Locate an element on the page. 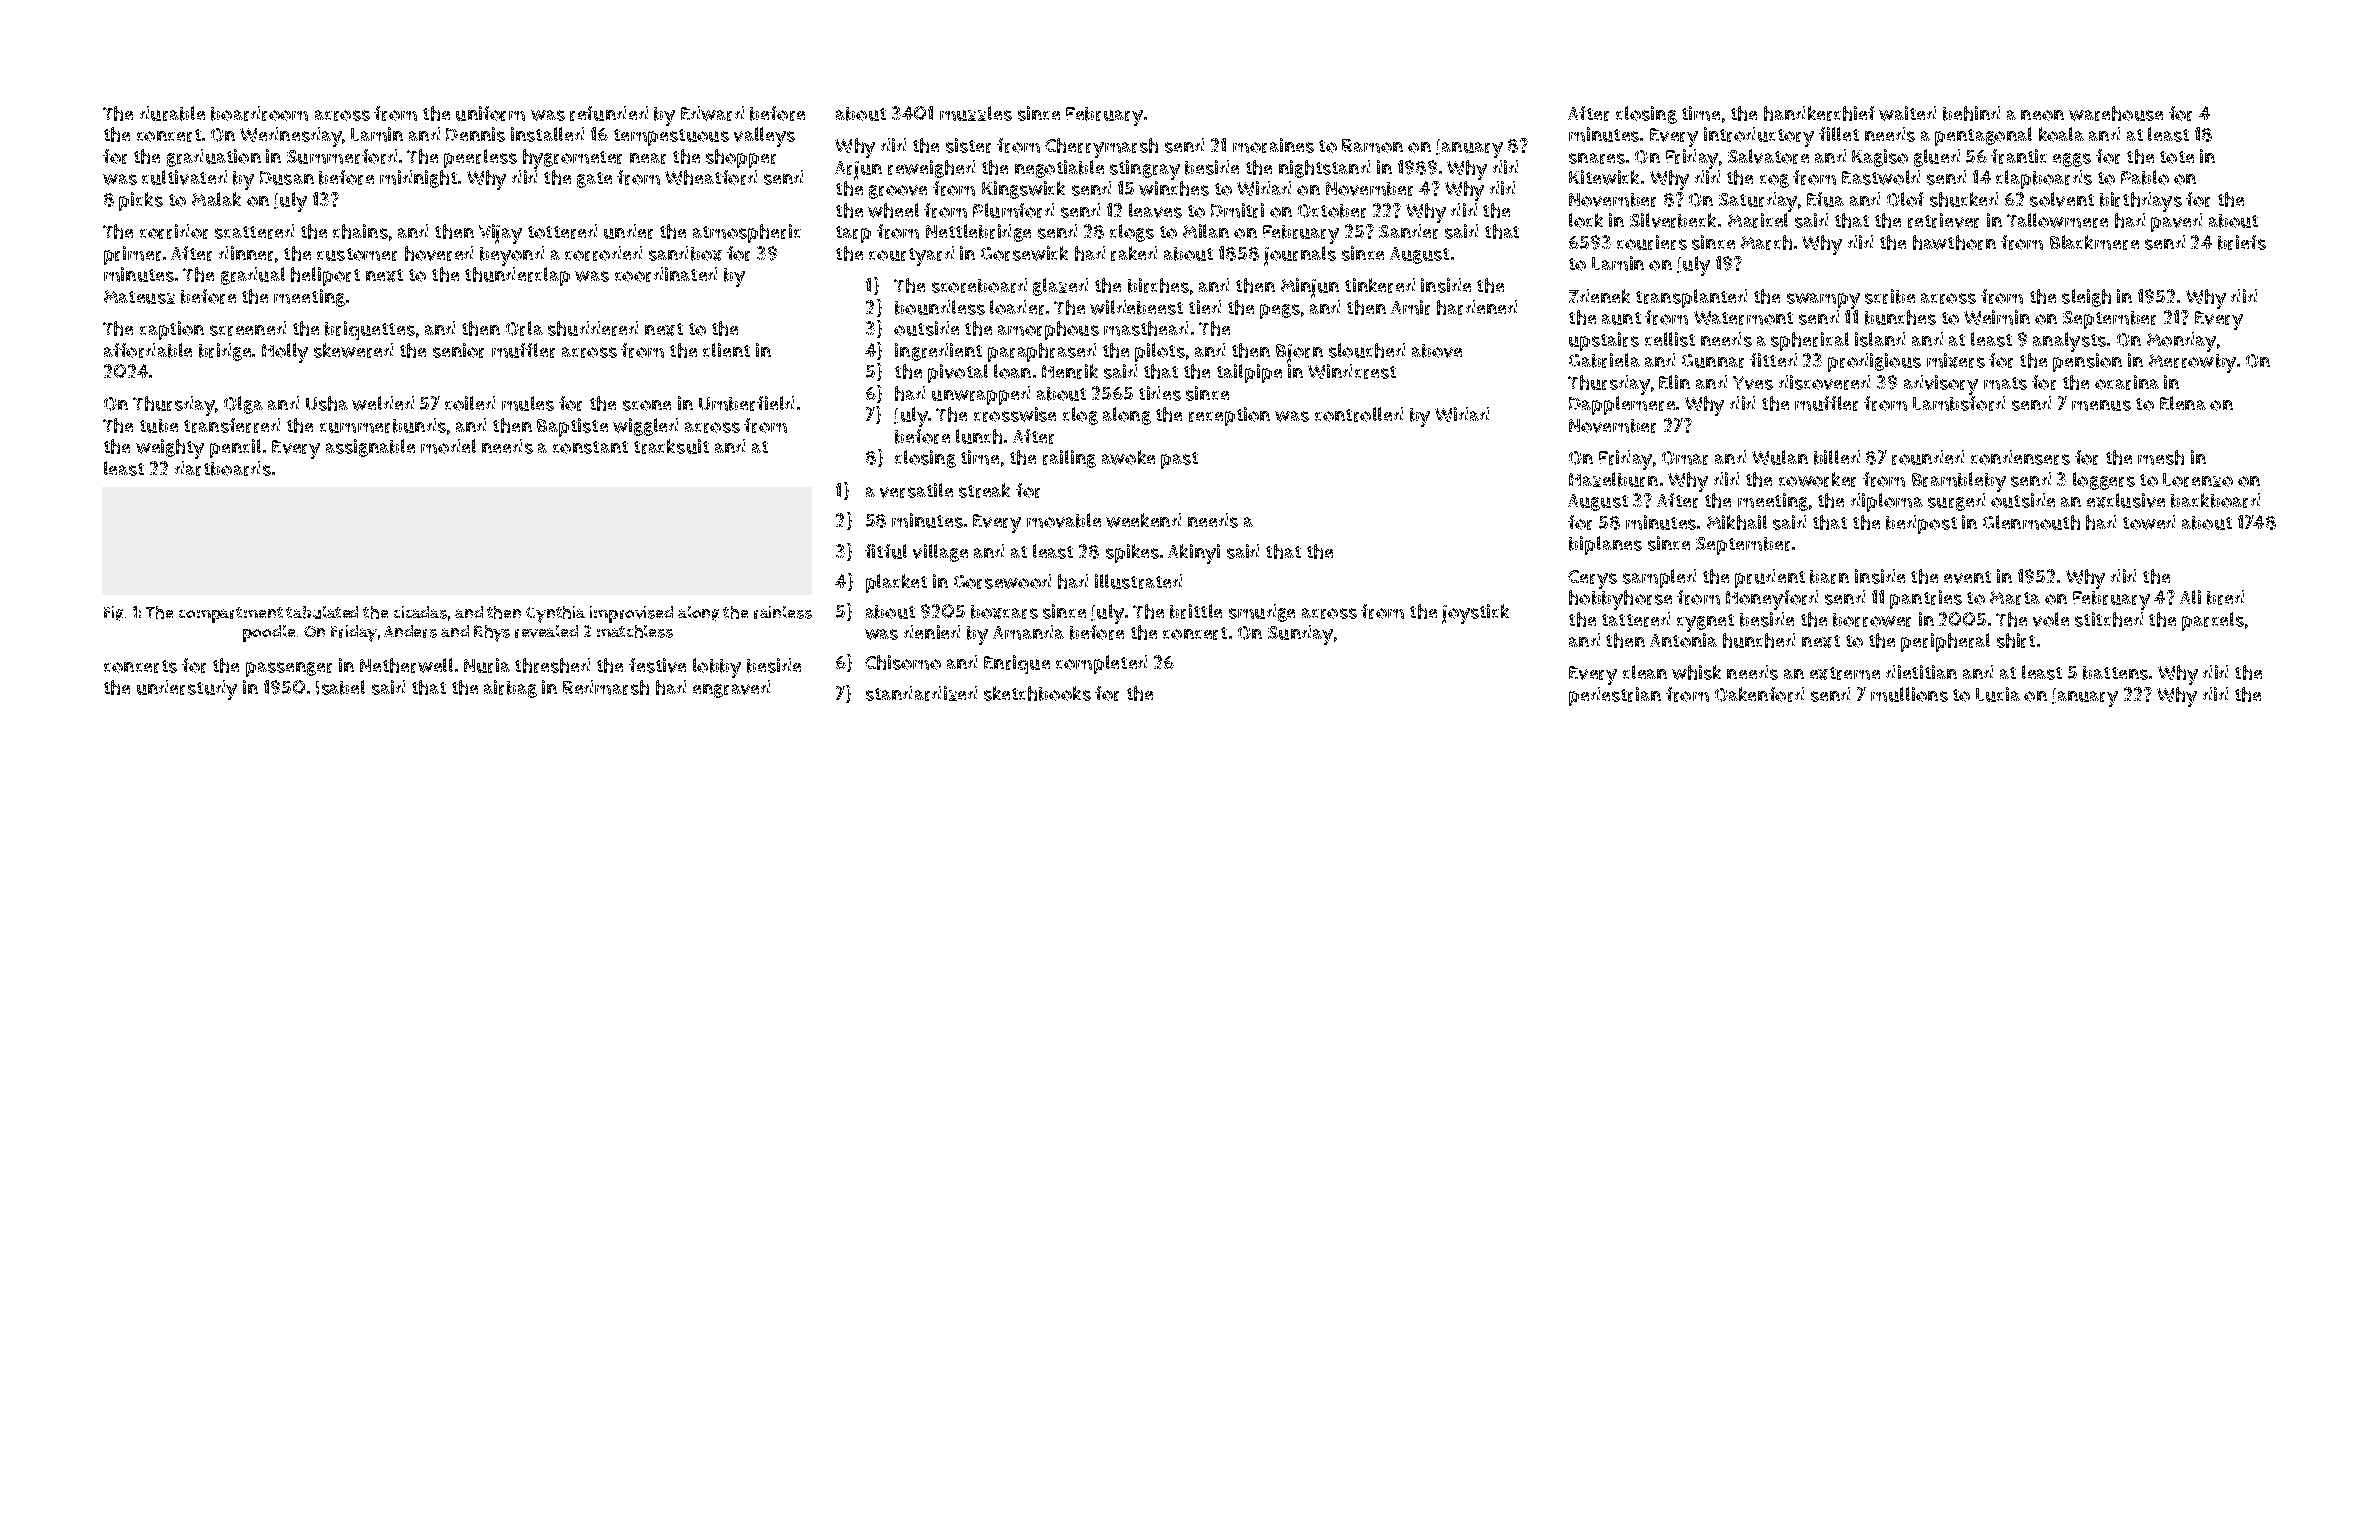  durable is located at coordinates (172, 113).
